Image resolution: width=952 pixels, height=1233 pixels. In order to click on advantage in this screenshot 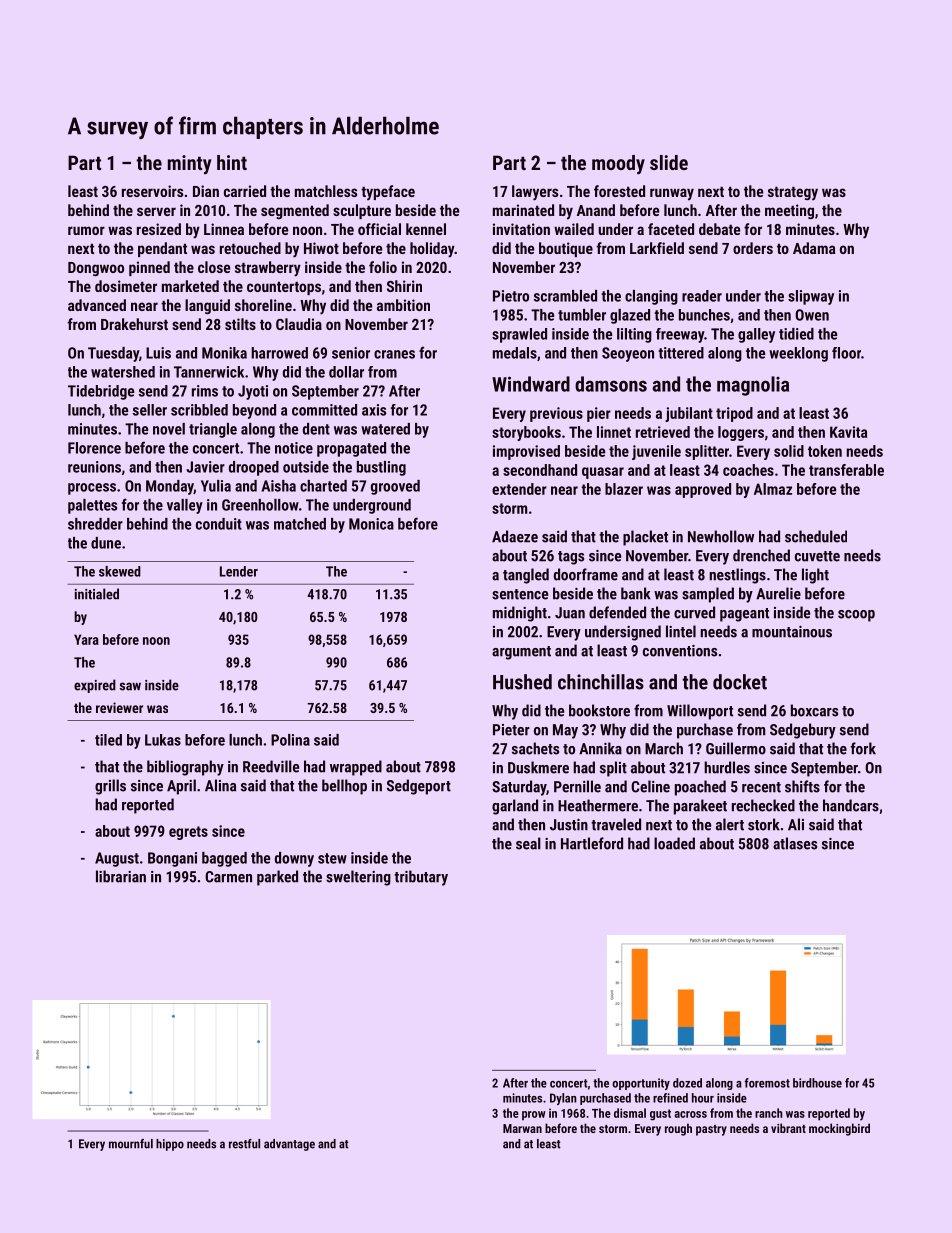, I will do `click(289, 1145)`.
